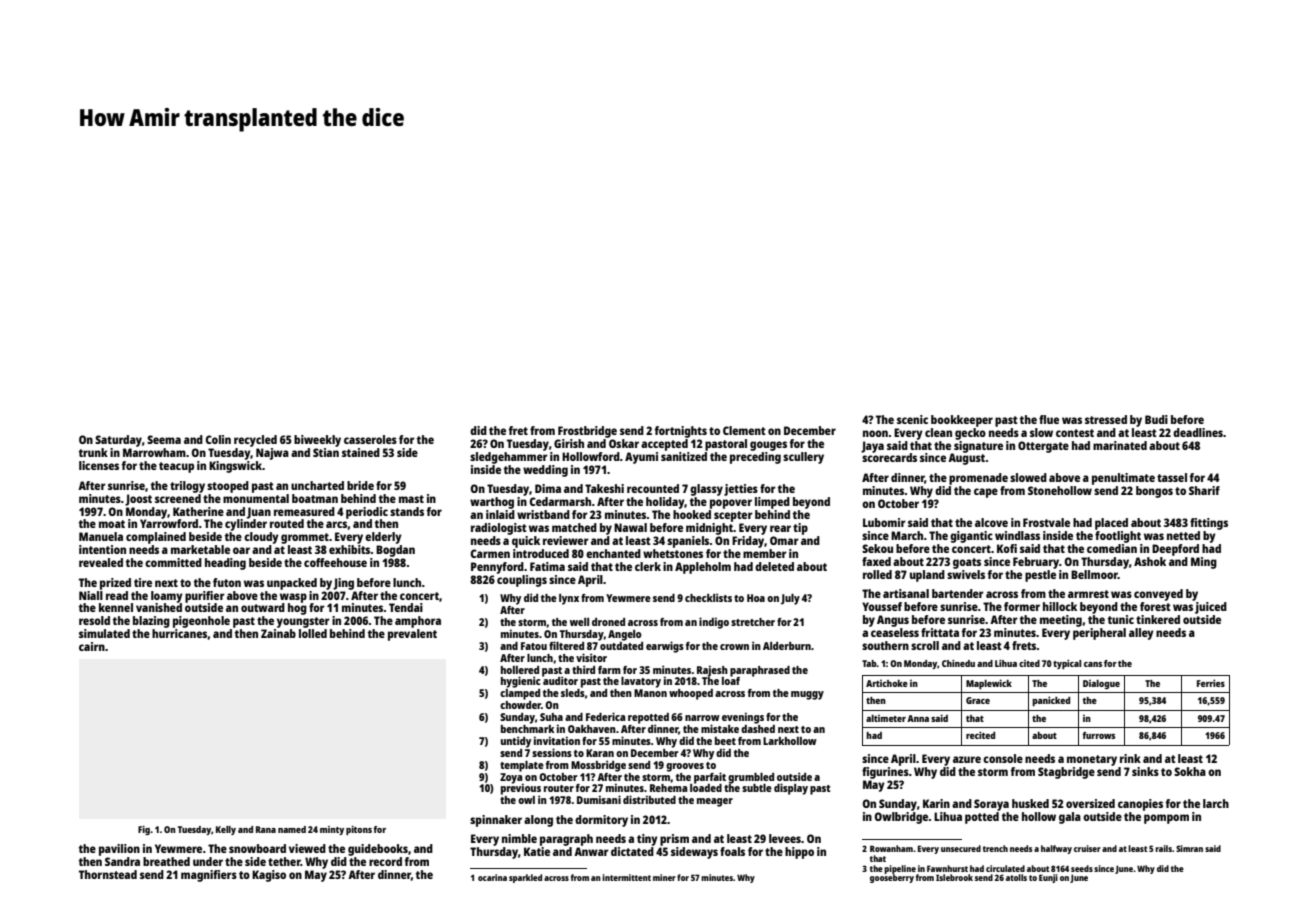  I want to click on cape, so click(986, 493).
